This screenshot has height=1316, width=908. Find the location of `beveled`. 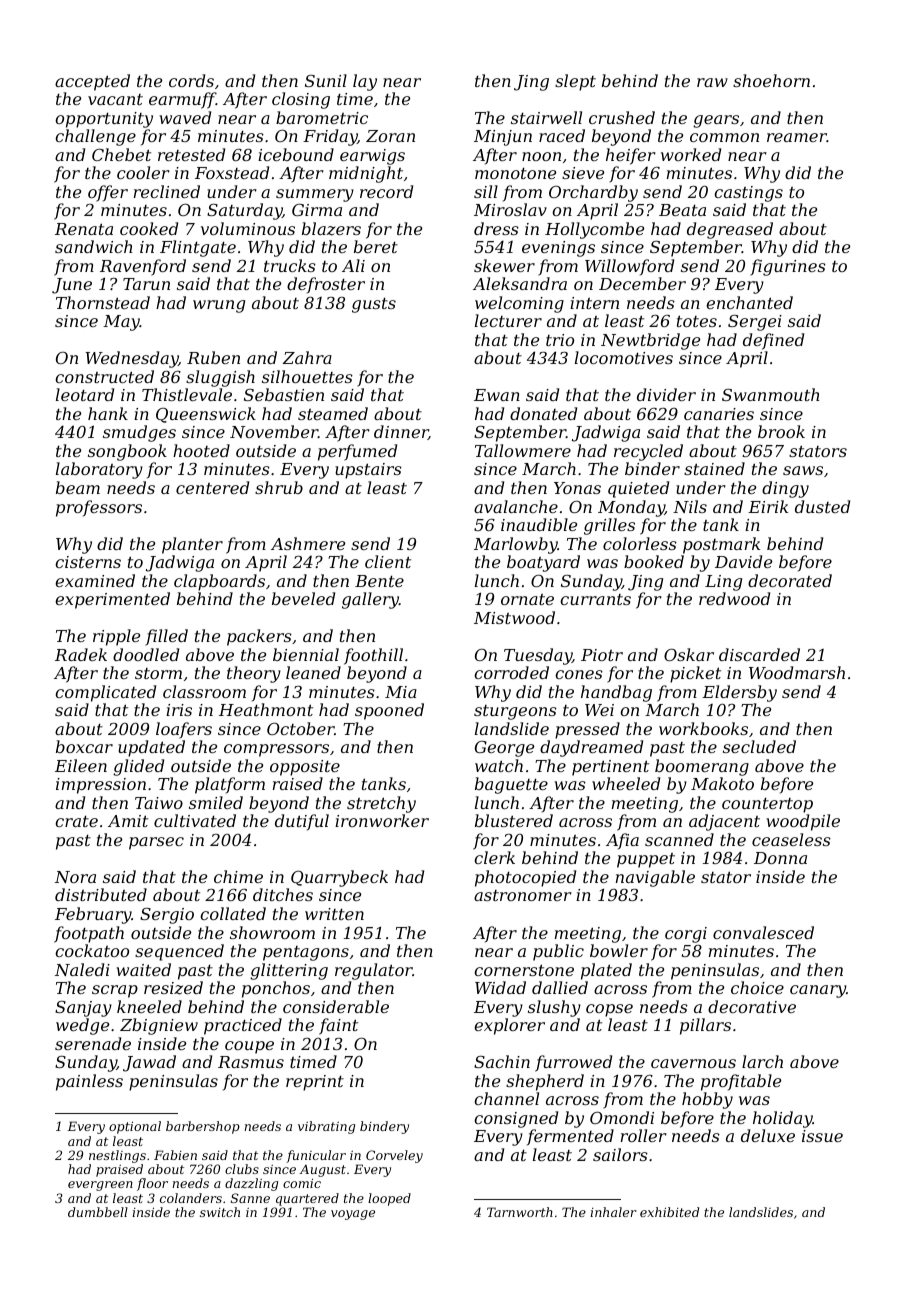

beveled is located at coordinates (303, 598).
